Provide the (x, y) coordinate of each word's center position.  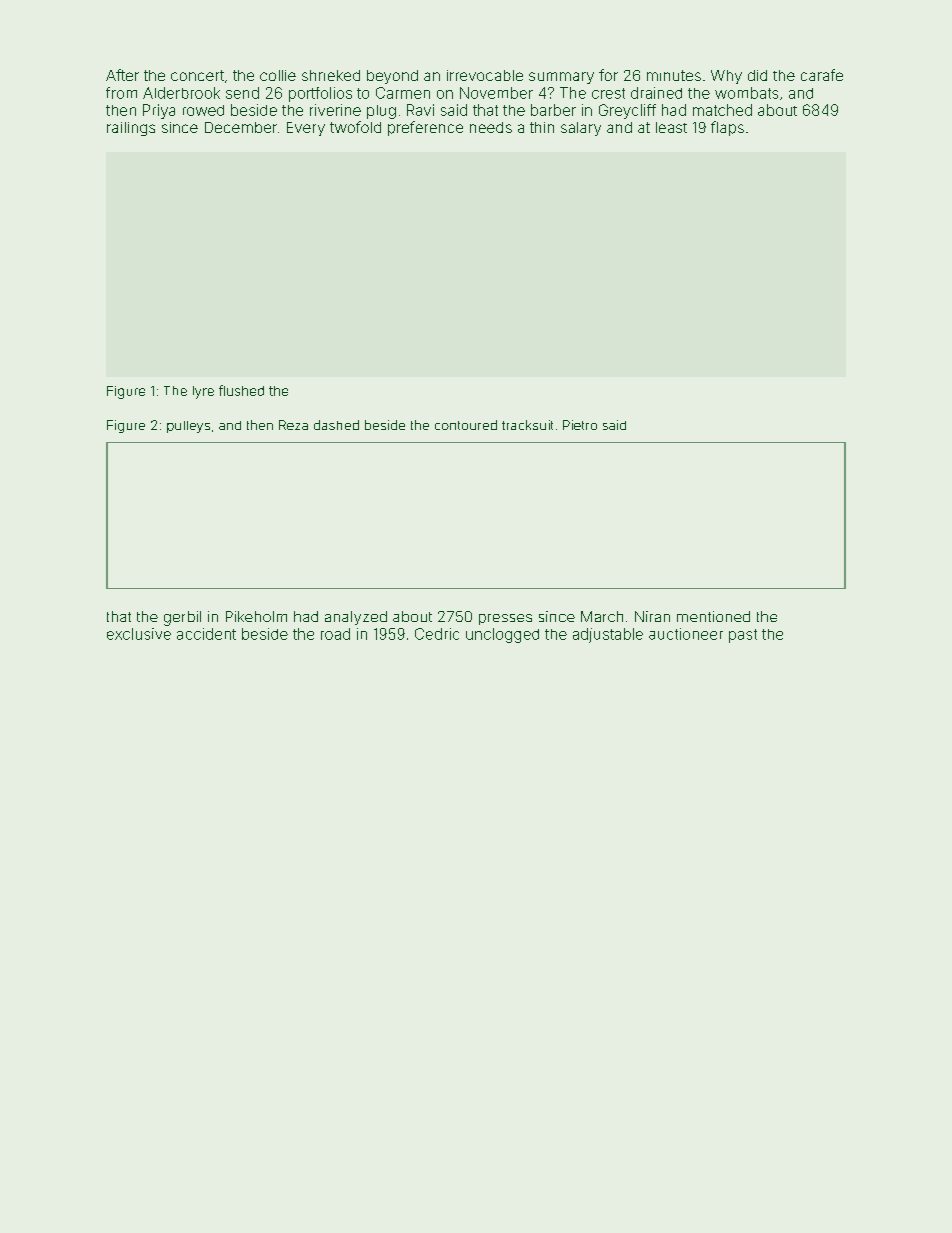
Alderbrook (181, 93)
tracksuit (527, 425)
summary (561, 78)
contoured (466, 425)
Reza (293, 425)
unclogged (502, 635)
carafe (822, 75)
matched (722, 110)
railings (131, 129)
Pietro (580, 425)
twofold (355, 127)
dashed (336, 425)
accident (206, 634)
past (743, 636)
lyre (203, 392)
